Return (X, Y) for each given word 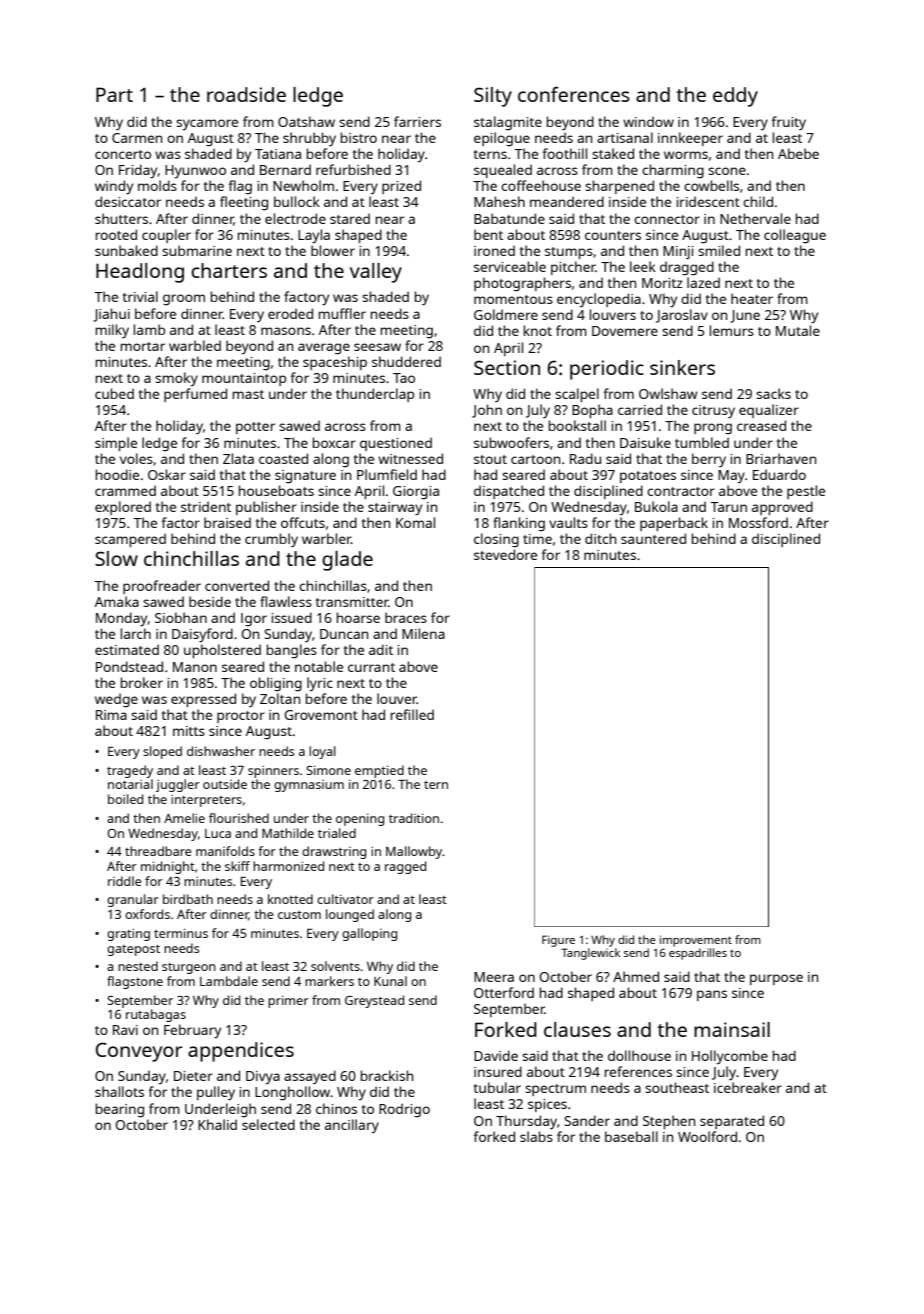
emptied (379, 771)
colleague (795, 236)
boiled (125, 799)
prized (401, 187)
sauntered (653, 538)
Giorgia (416, 493)
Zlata (238, 458)
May (731, 477)
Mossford (758, 522)
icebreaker (748, 1087)
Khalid (217, 1124)
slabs (536, 1136)
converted (237, 585)
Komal (415, 522)
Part (114, 94)
